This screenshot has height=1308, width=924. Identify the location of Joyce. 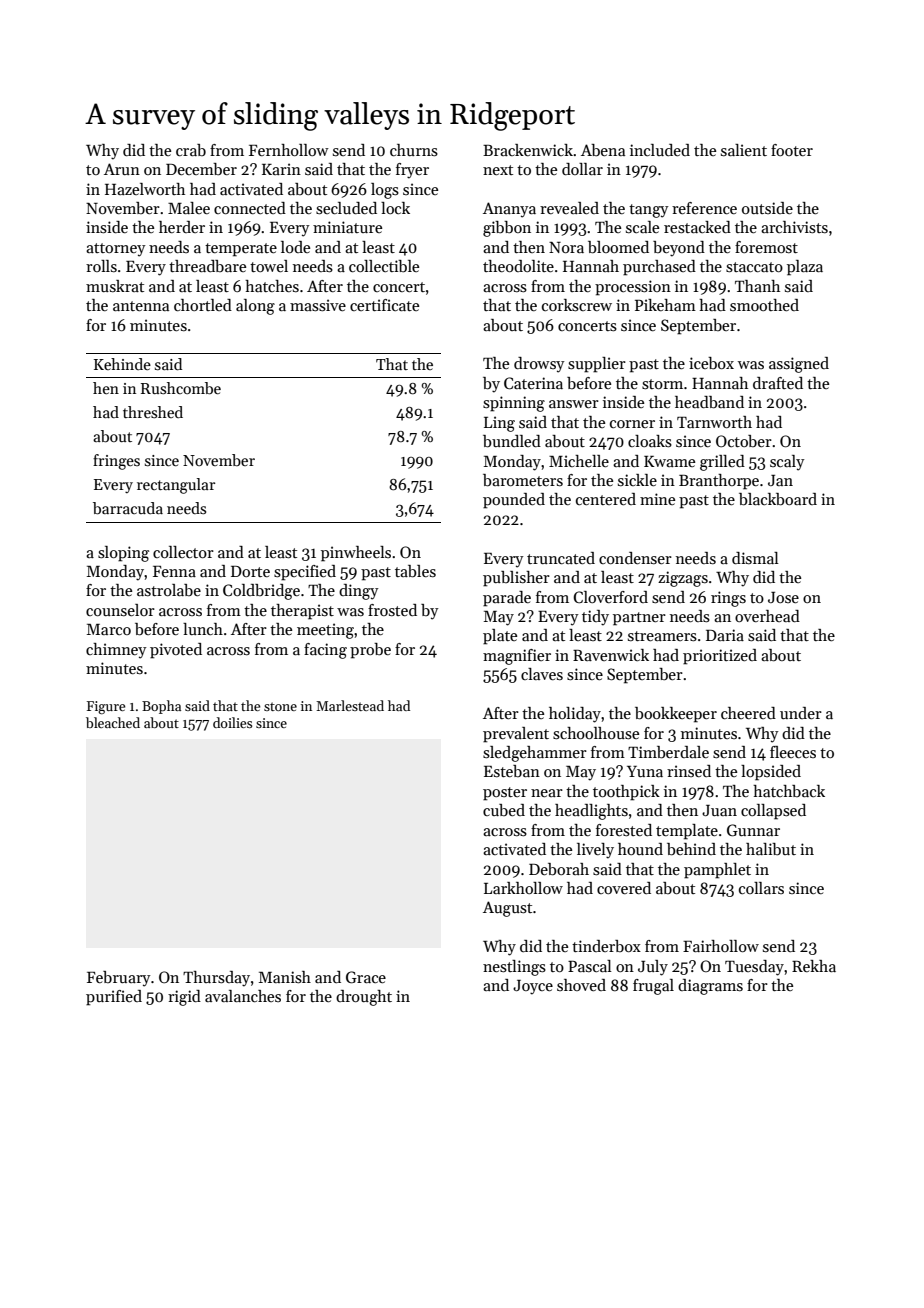
(533, 987).
